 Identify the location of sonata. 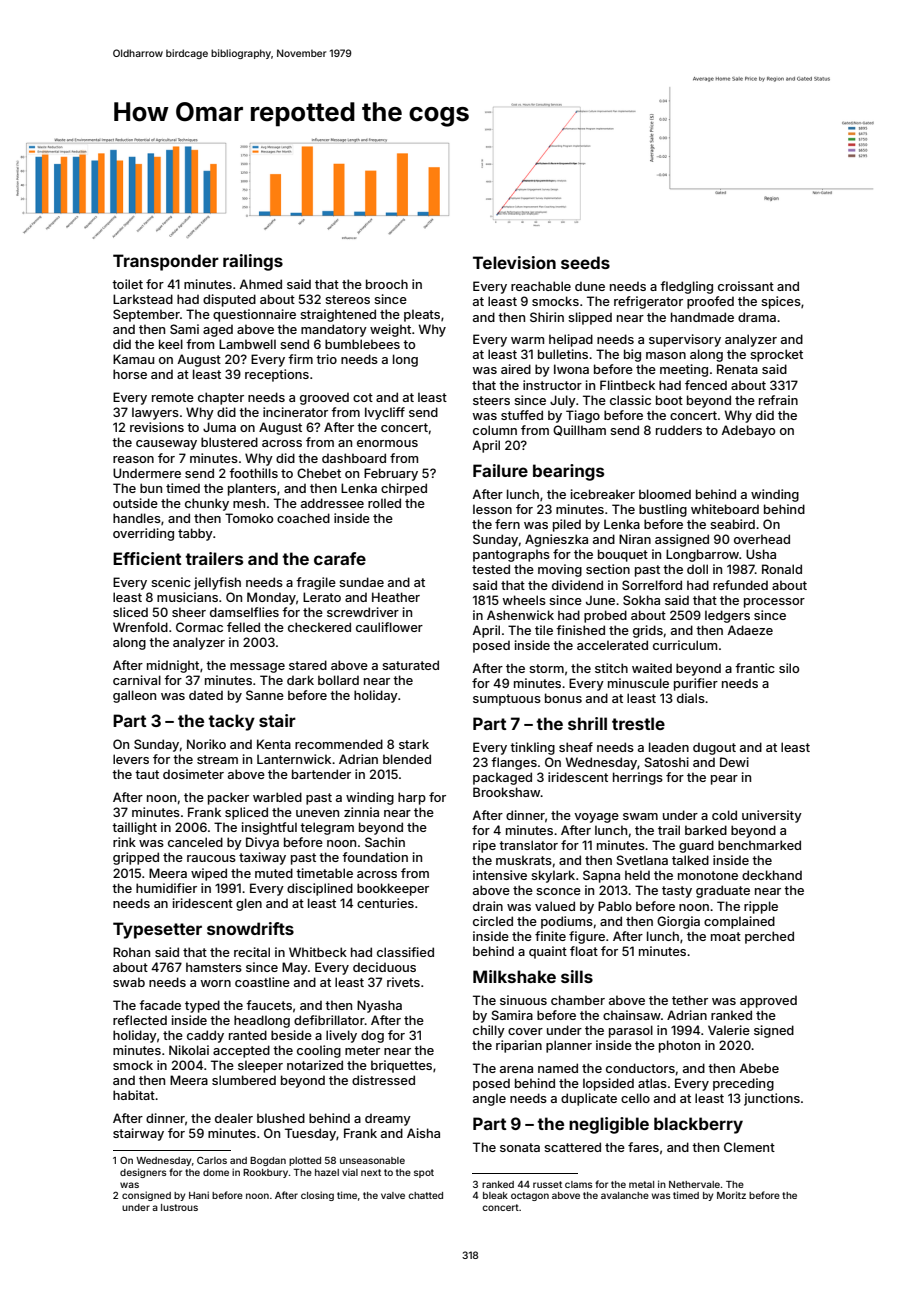
(520, 1147).
